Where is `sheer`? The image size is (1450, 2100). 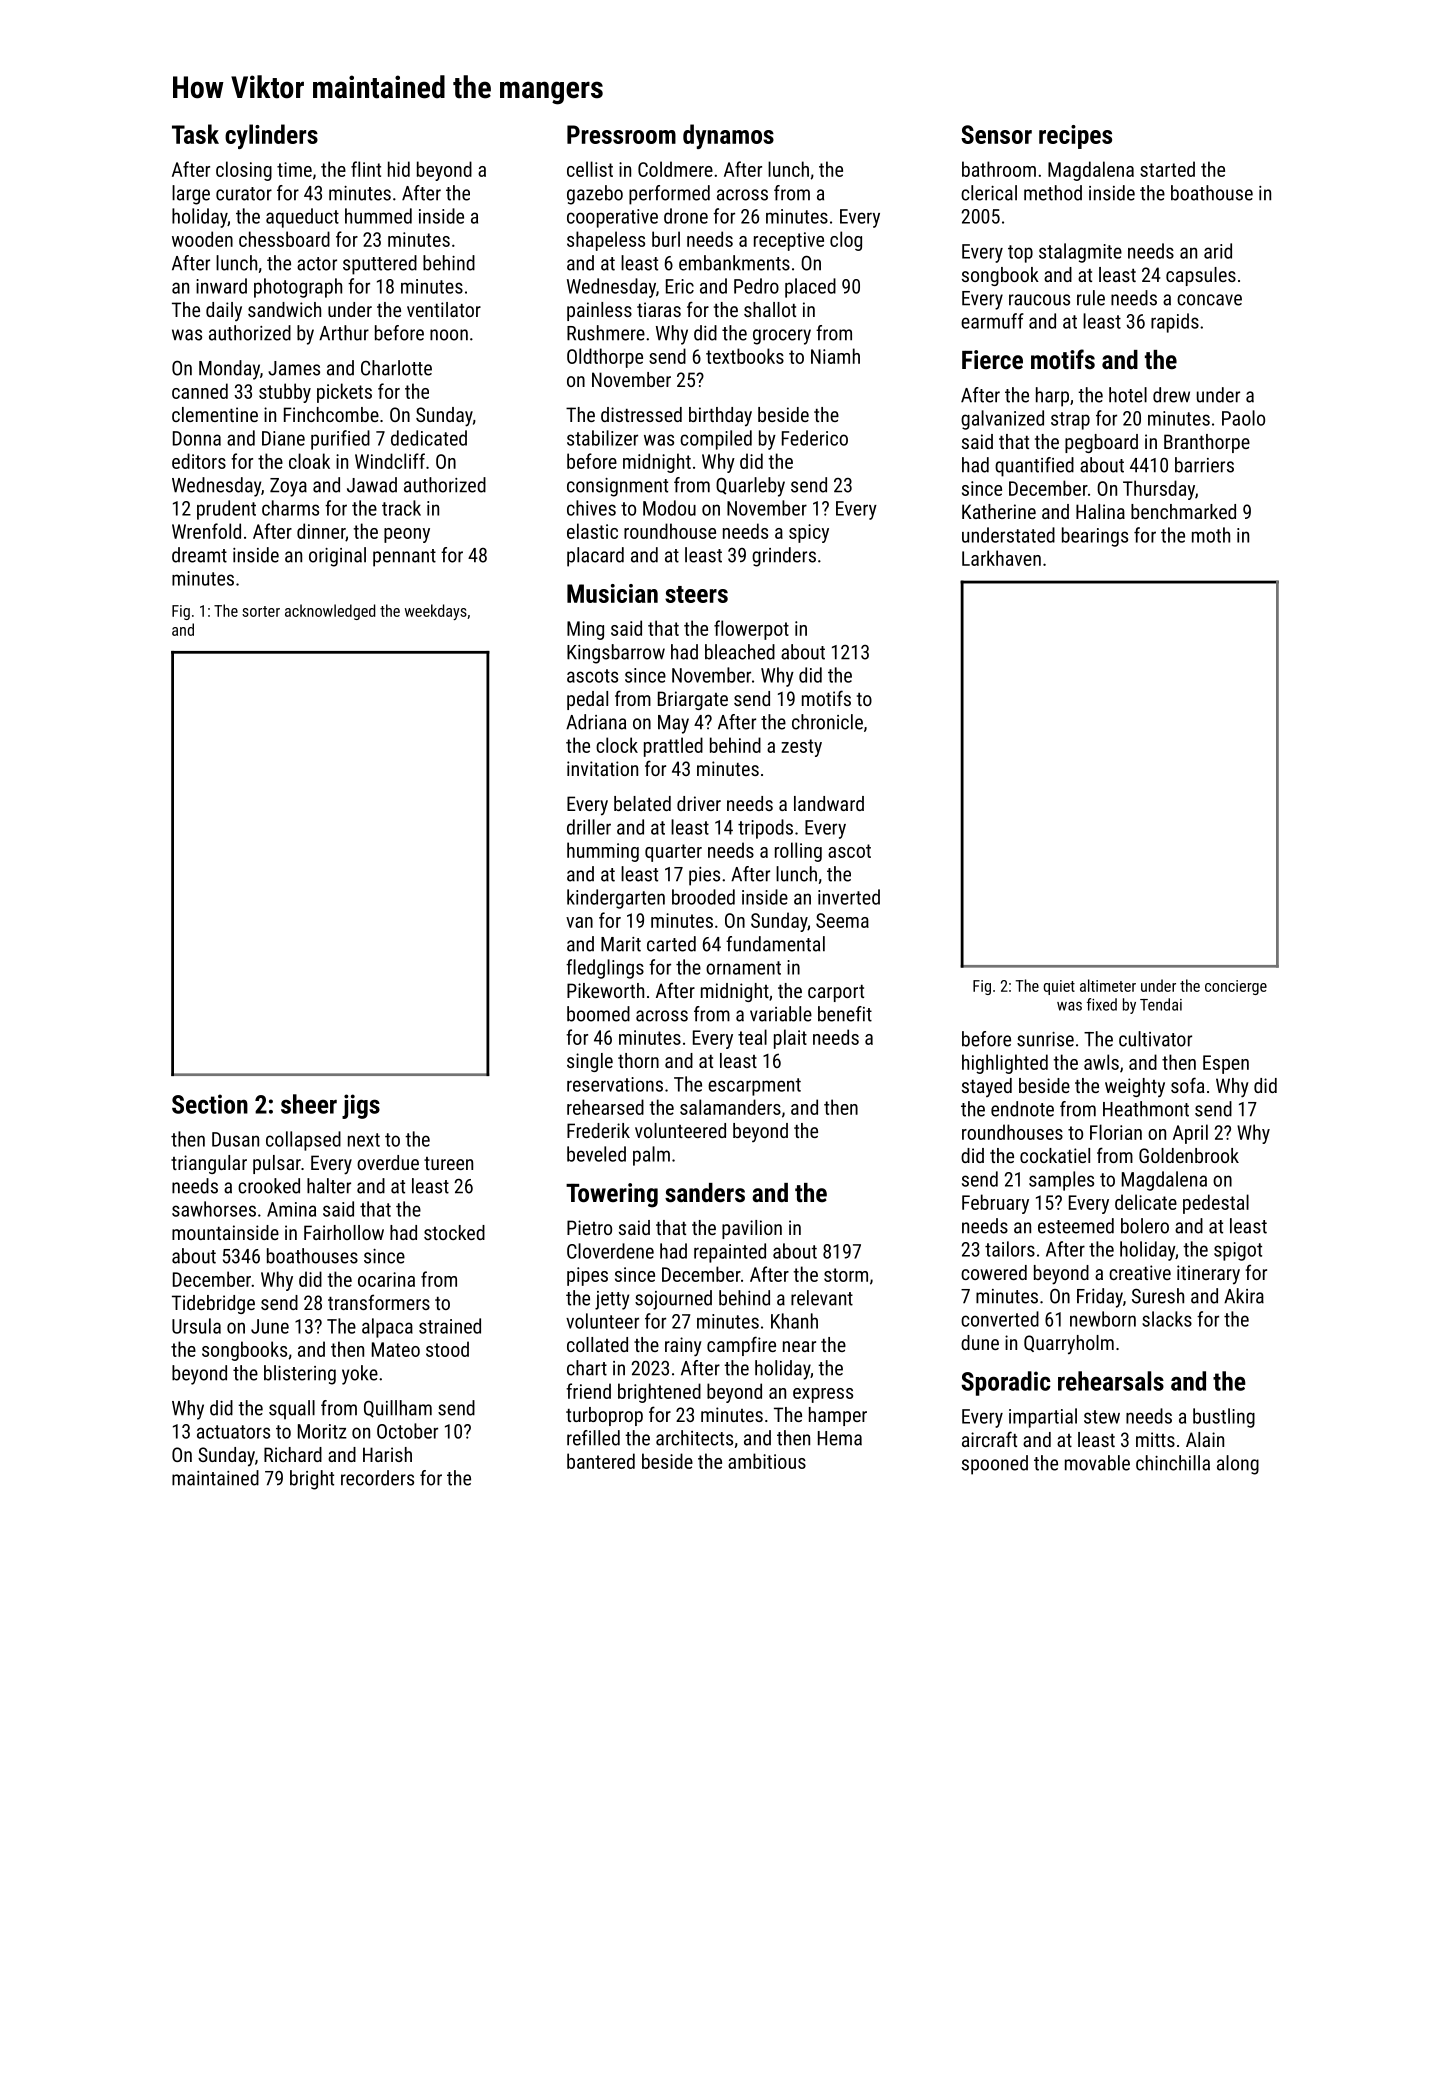
sheer is located at coordinates (309, 1104).
